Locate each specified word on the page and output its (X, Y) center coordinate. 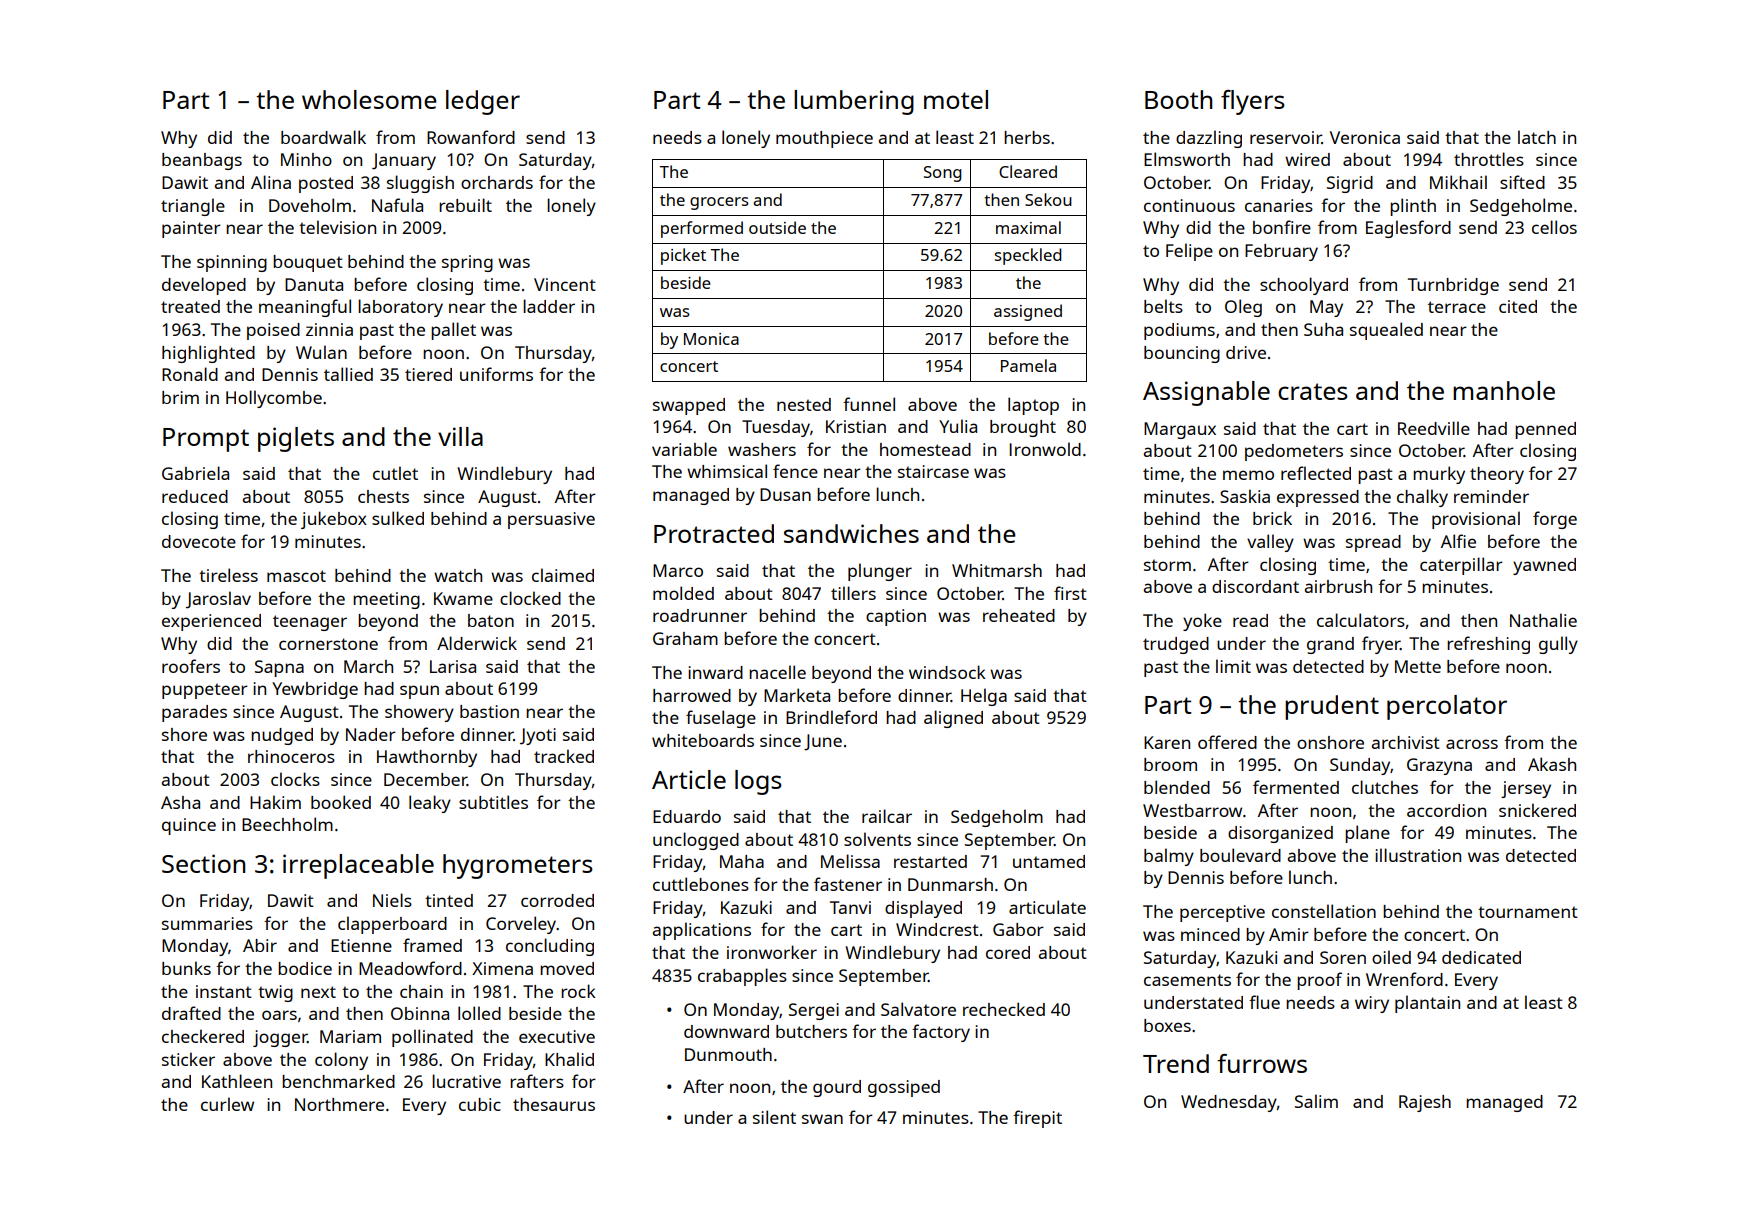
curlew (227, 1104)
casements (1187, 980)
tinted (449, 900)
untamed (1049, 861)
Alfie (1458, 541)
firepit (1037, 1119)
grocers (719, 203)
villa (460, 436)
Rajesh (1425, 1103)
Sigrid (1350, 184)
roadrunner (700, 615)
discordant (1255, 586)
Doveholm (310, 205)
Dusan (785, 494)
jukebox (334, 520)
